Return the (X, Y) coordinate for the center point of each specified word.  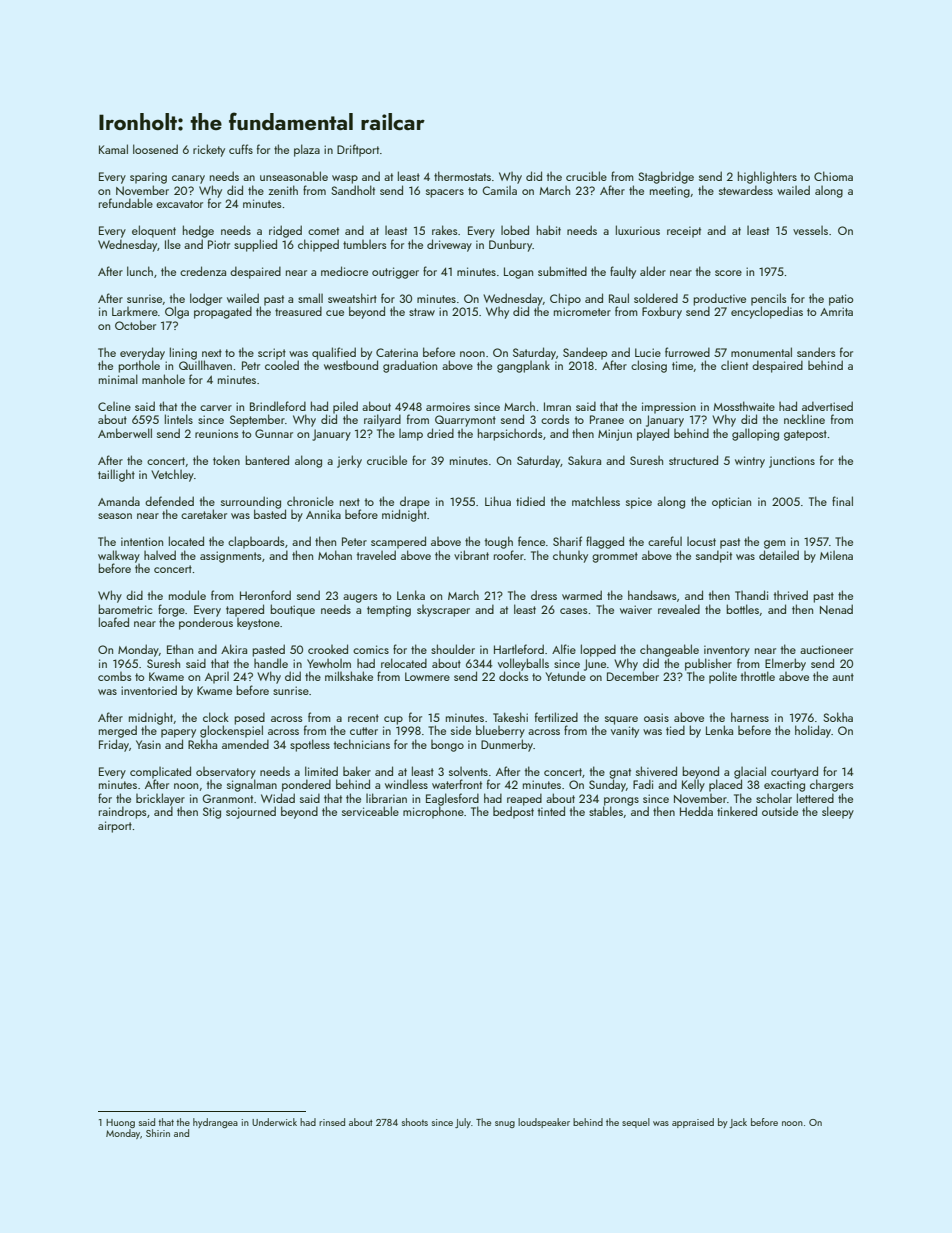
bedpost (513, 812)
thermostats (462, 176)
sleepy (838, 812)
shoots (415, 1122)
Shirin (158, 1133)
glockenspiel (231, 731)
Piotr (219, 244)
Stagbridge (666, 177)
